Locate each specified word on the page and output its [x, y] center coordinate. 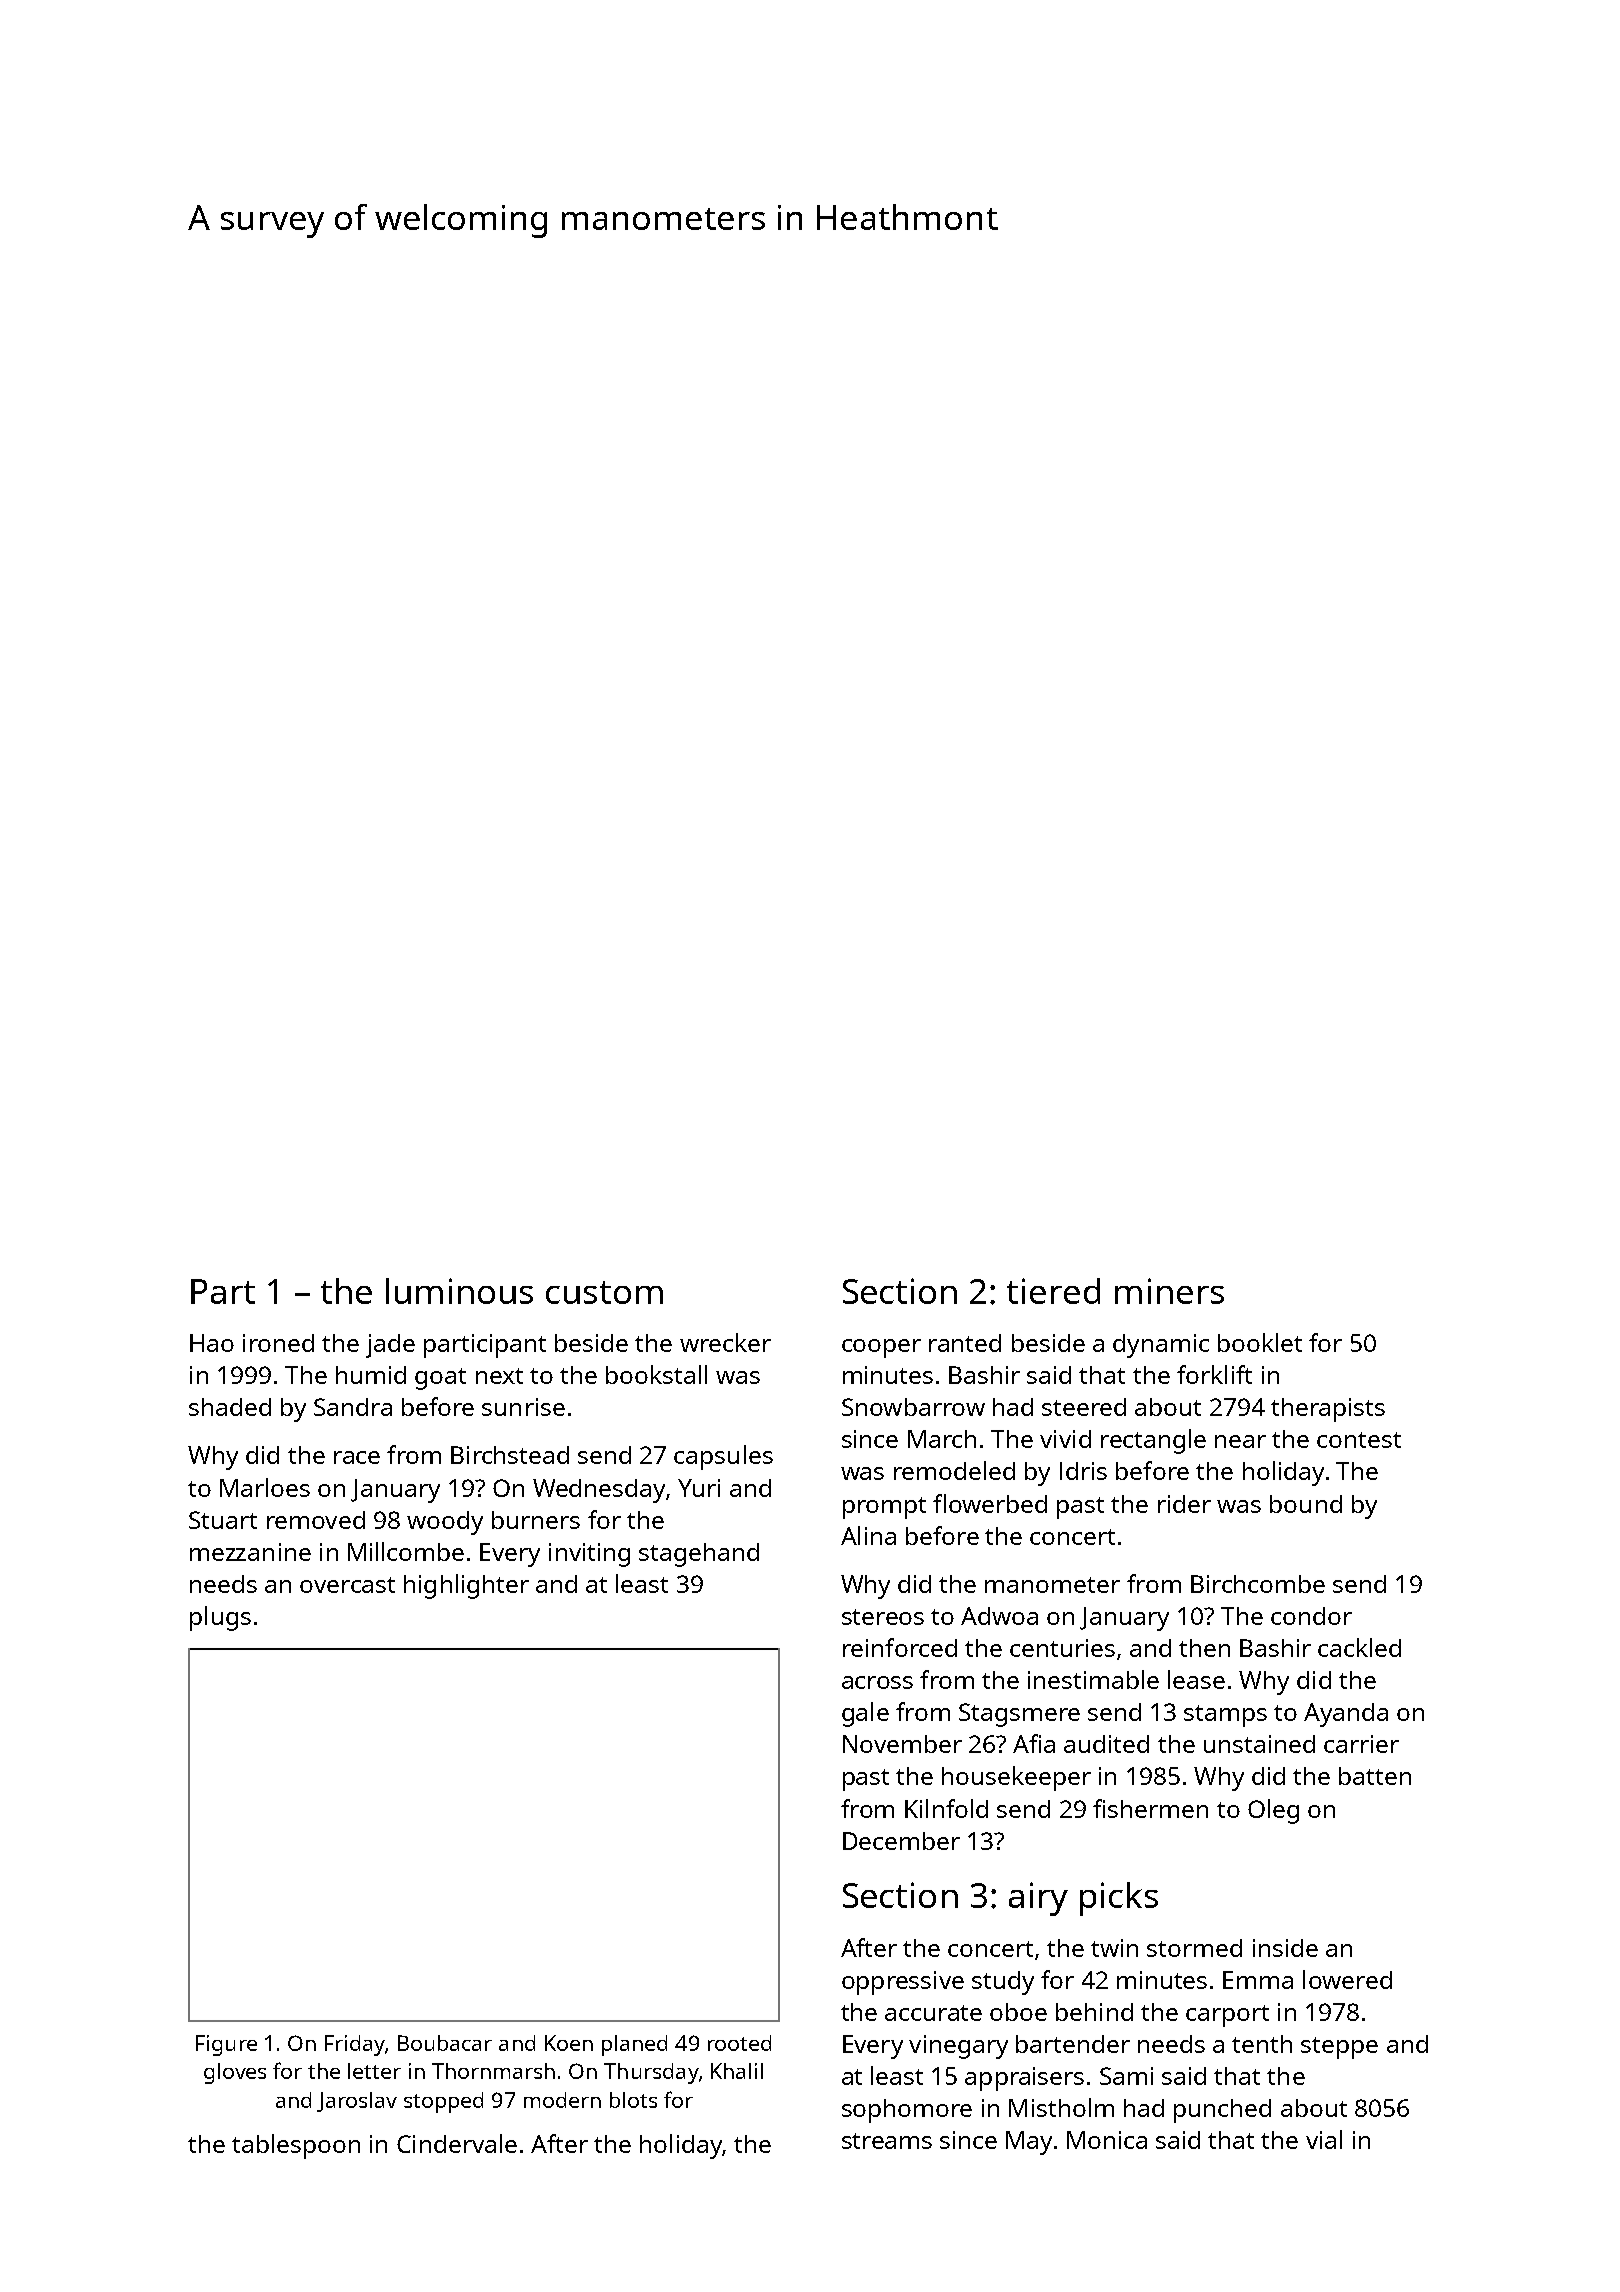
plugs [220, 1618]
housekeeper [1016, 1778]
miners [1169, 1291]
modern [562, 2100]
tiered [1053, 1291]
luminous [459, 1291]
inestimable [1093, 1679]
